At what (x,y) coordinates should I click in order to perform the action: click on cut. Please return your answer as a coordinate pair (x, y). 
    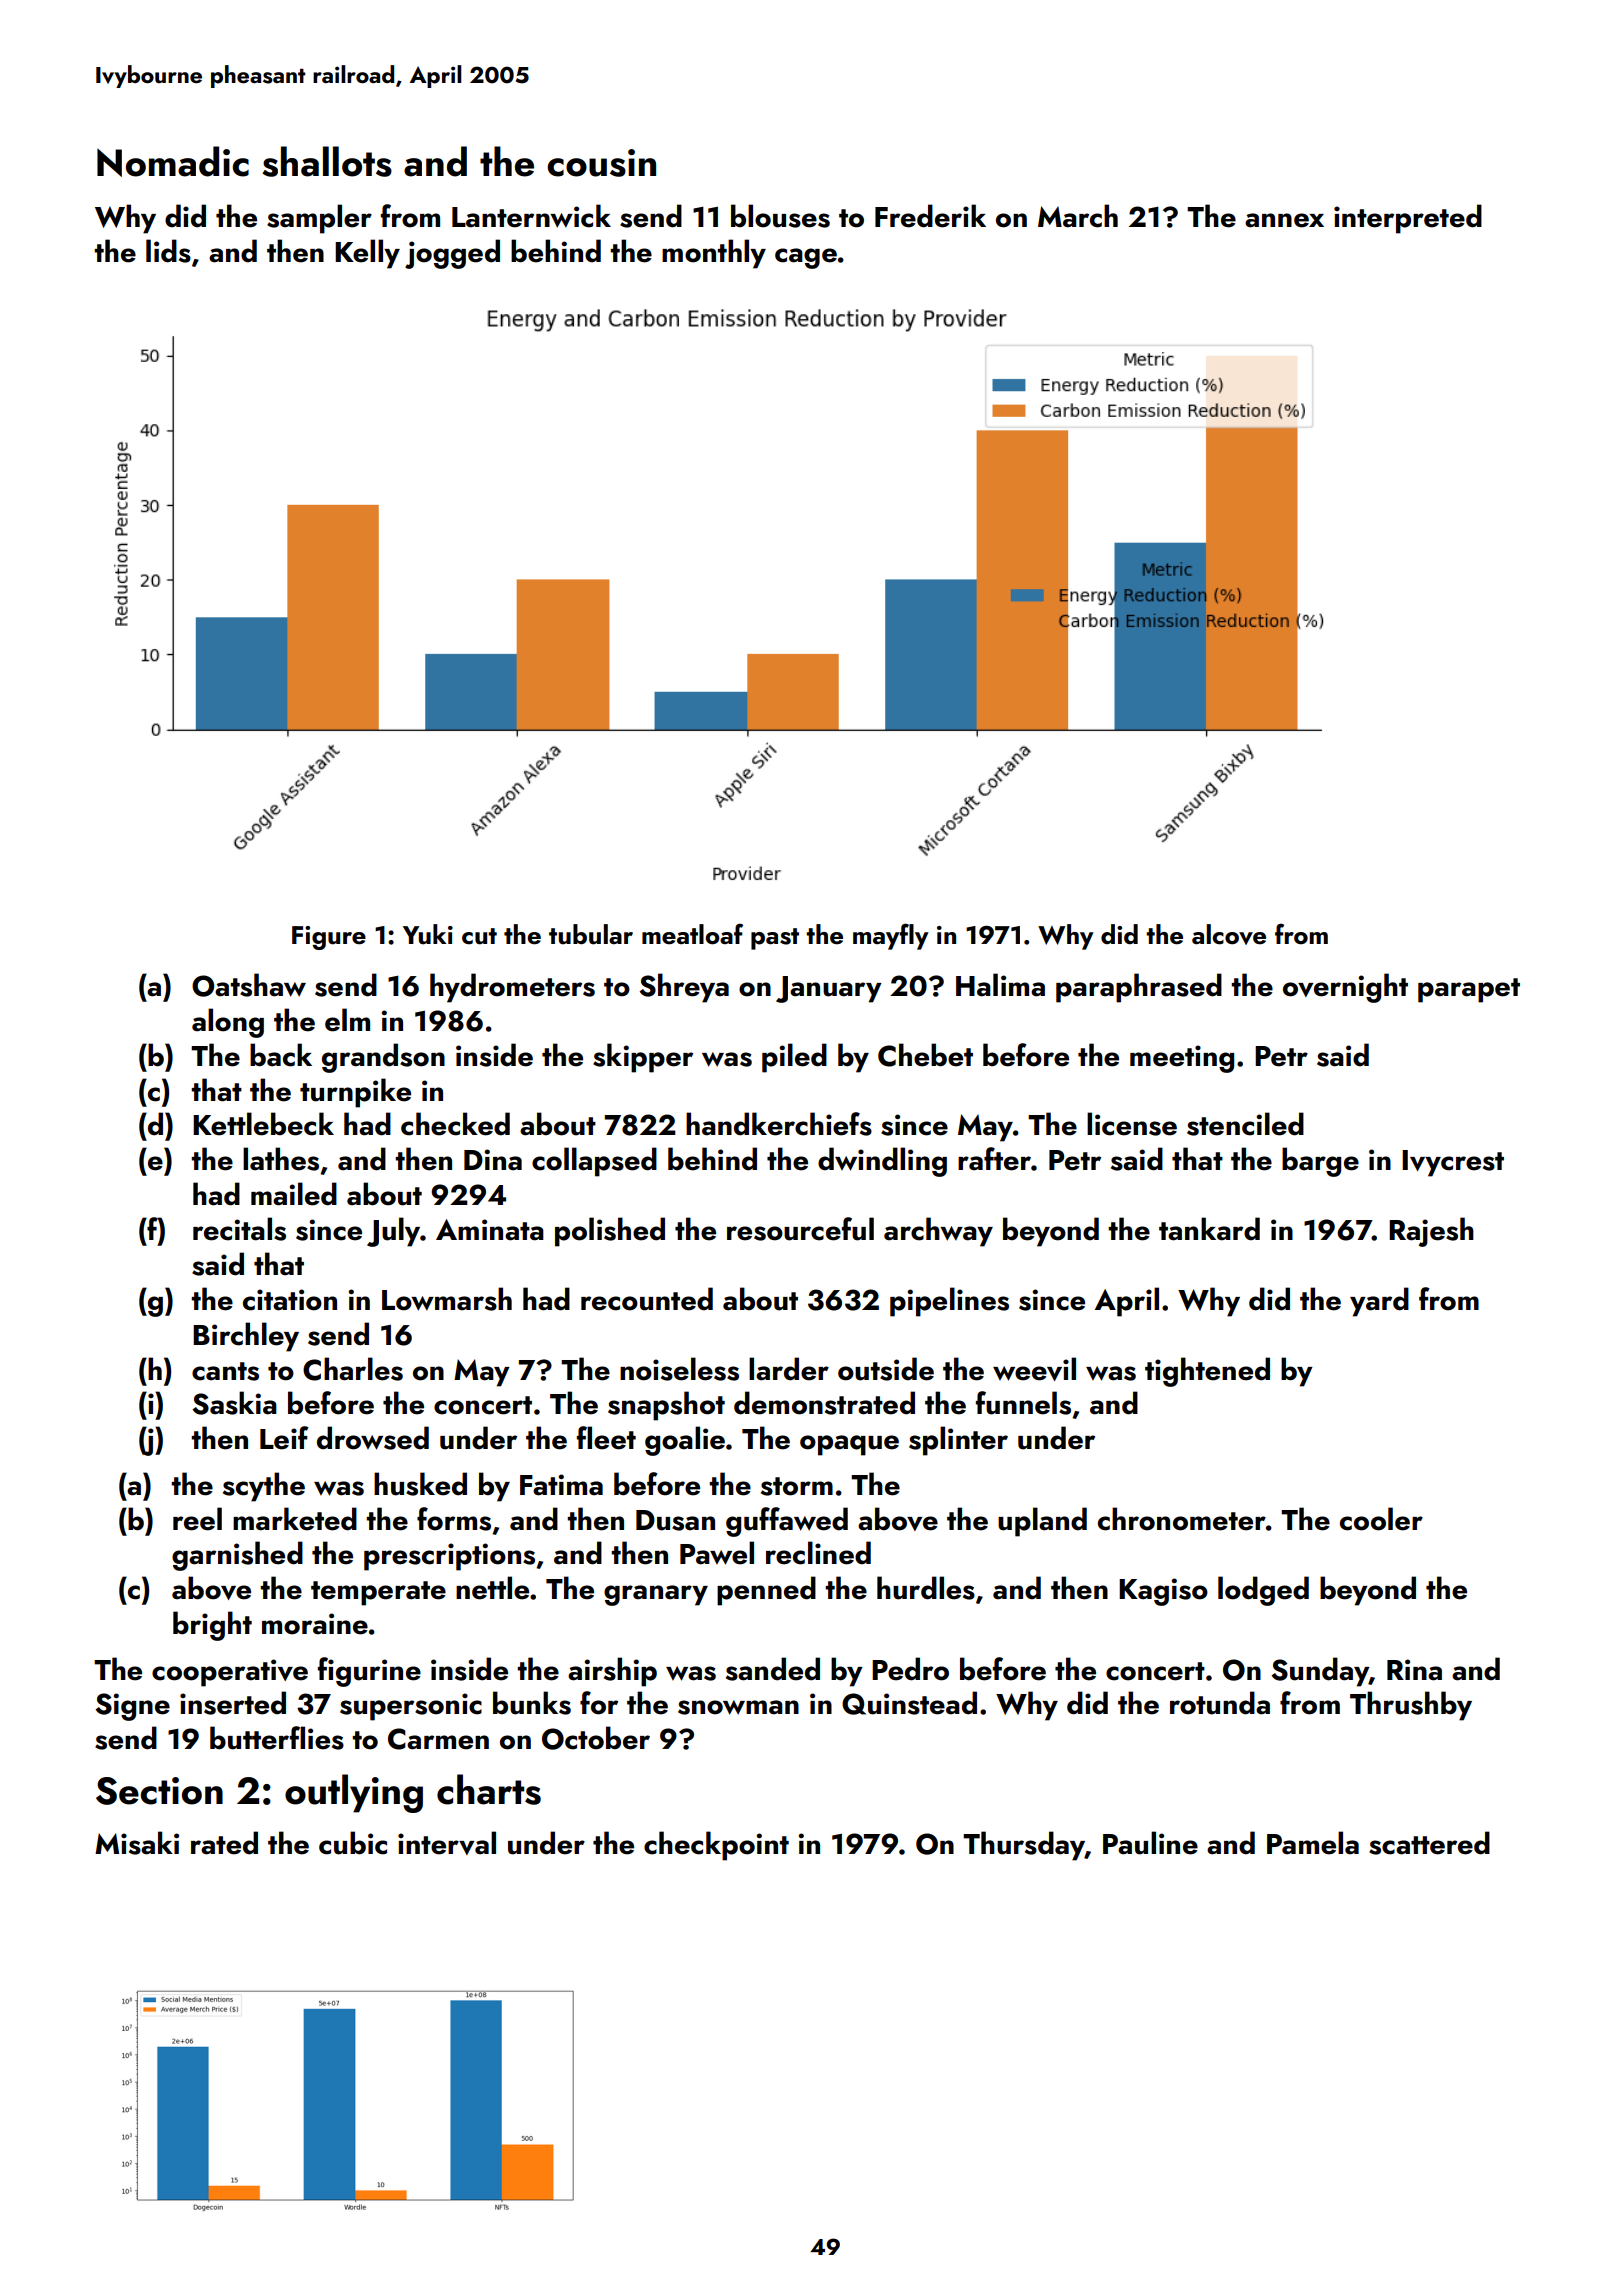
    Looking at the image, I should click on (479, 936).
